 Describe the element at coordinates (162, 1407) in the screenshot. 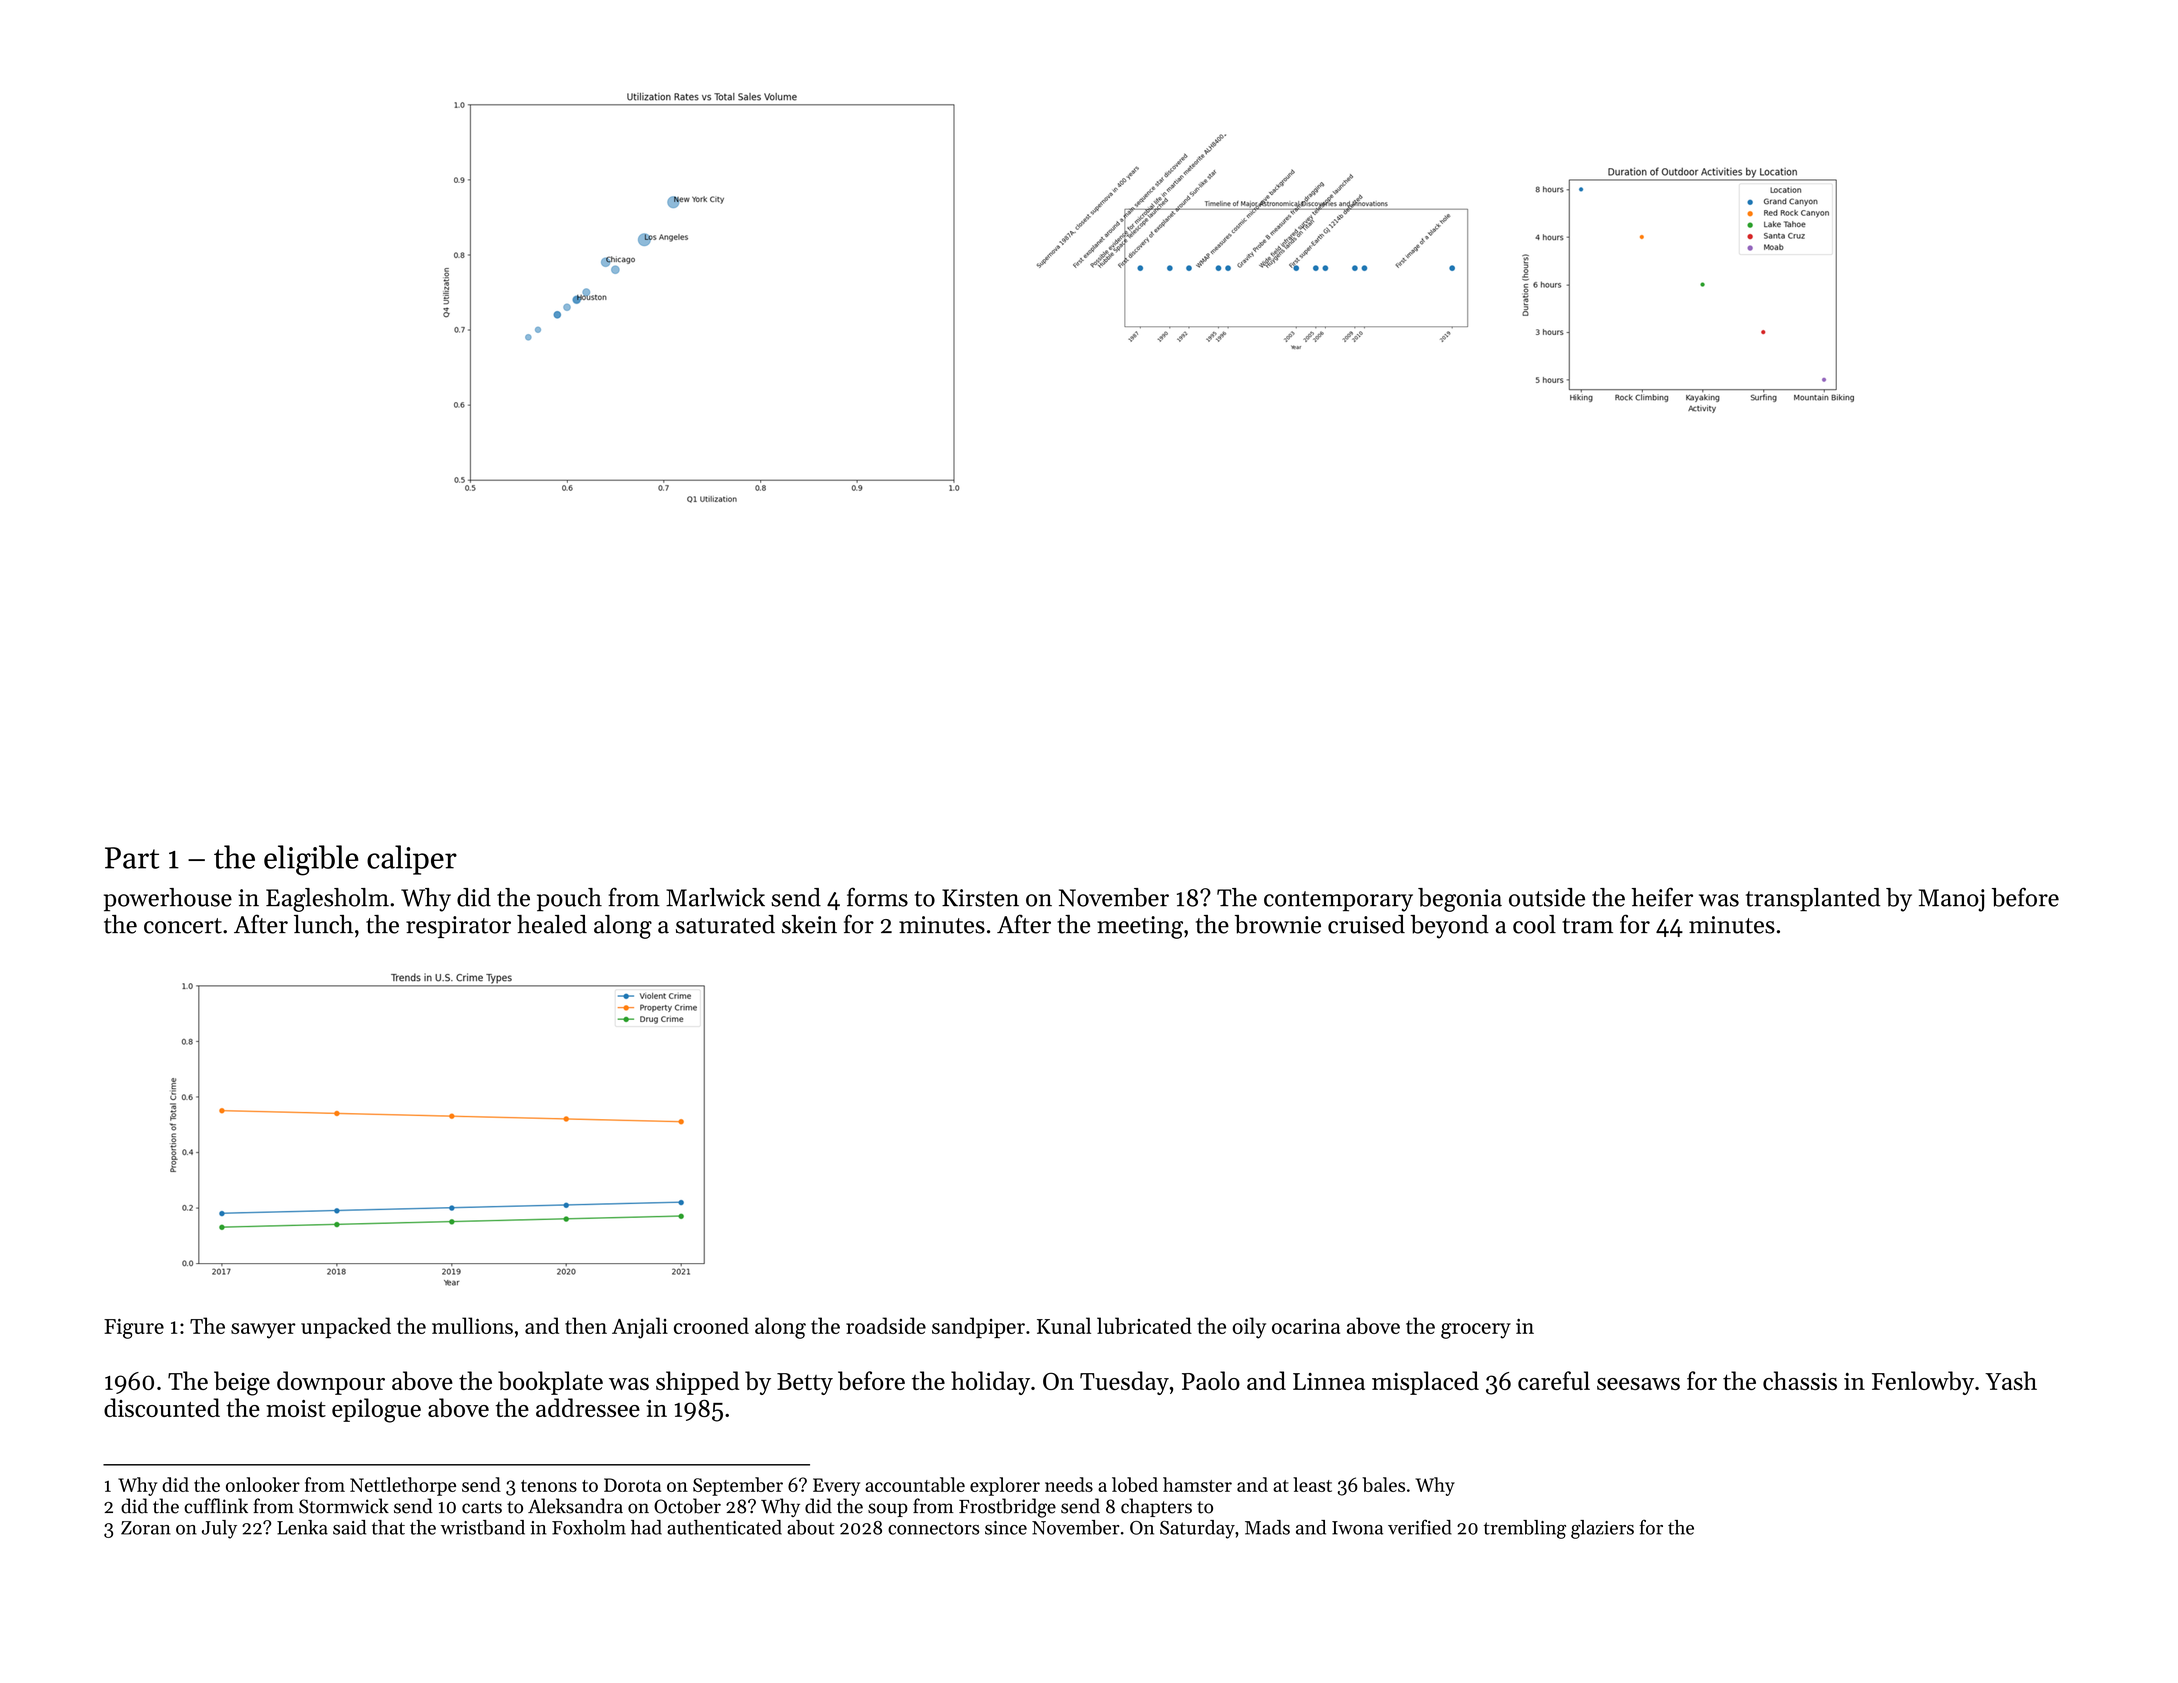

I see `discounted` at that location.
